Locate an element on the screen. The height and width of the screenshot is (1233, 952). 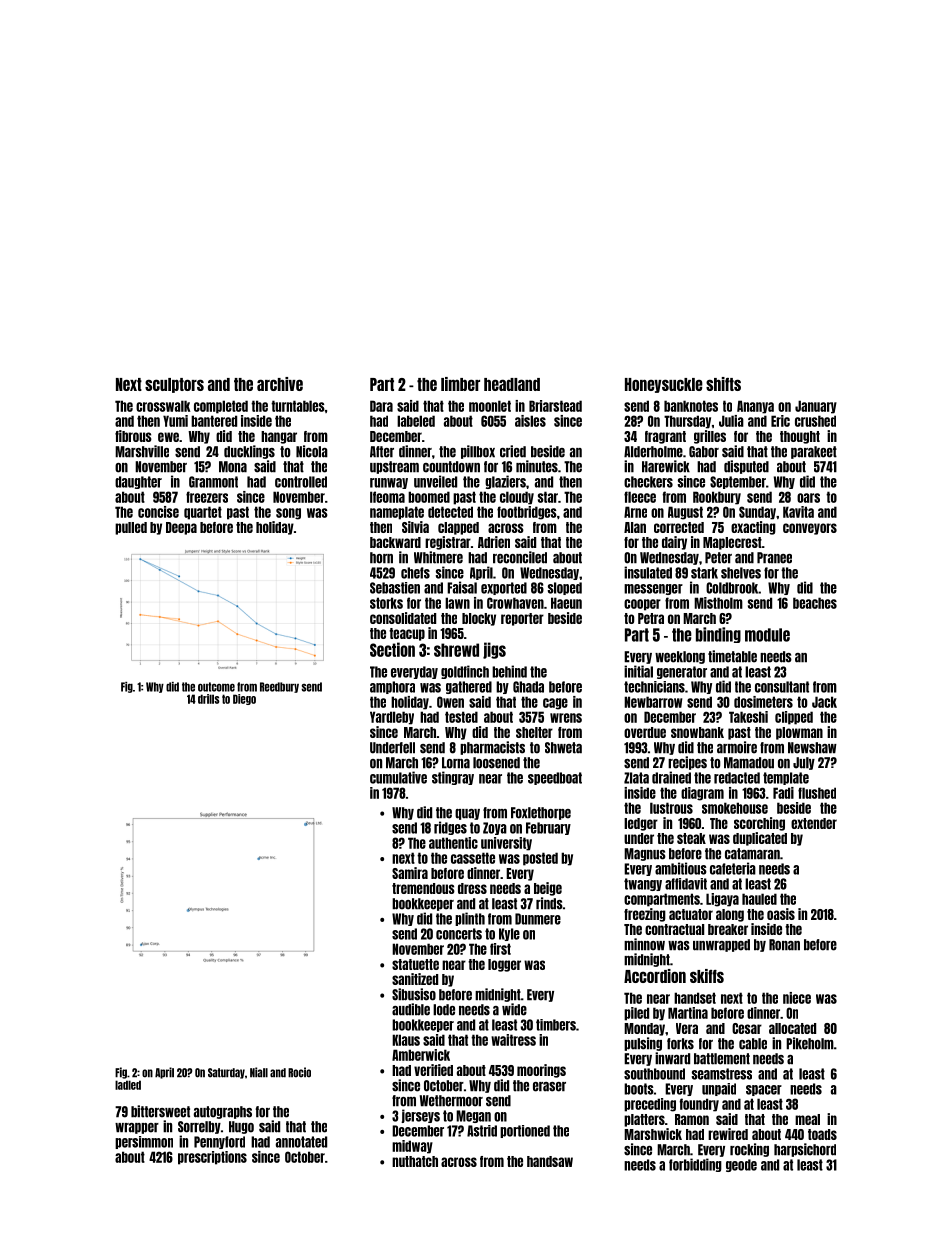
limber is located at coordinates (460, 384).
